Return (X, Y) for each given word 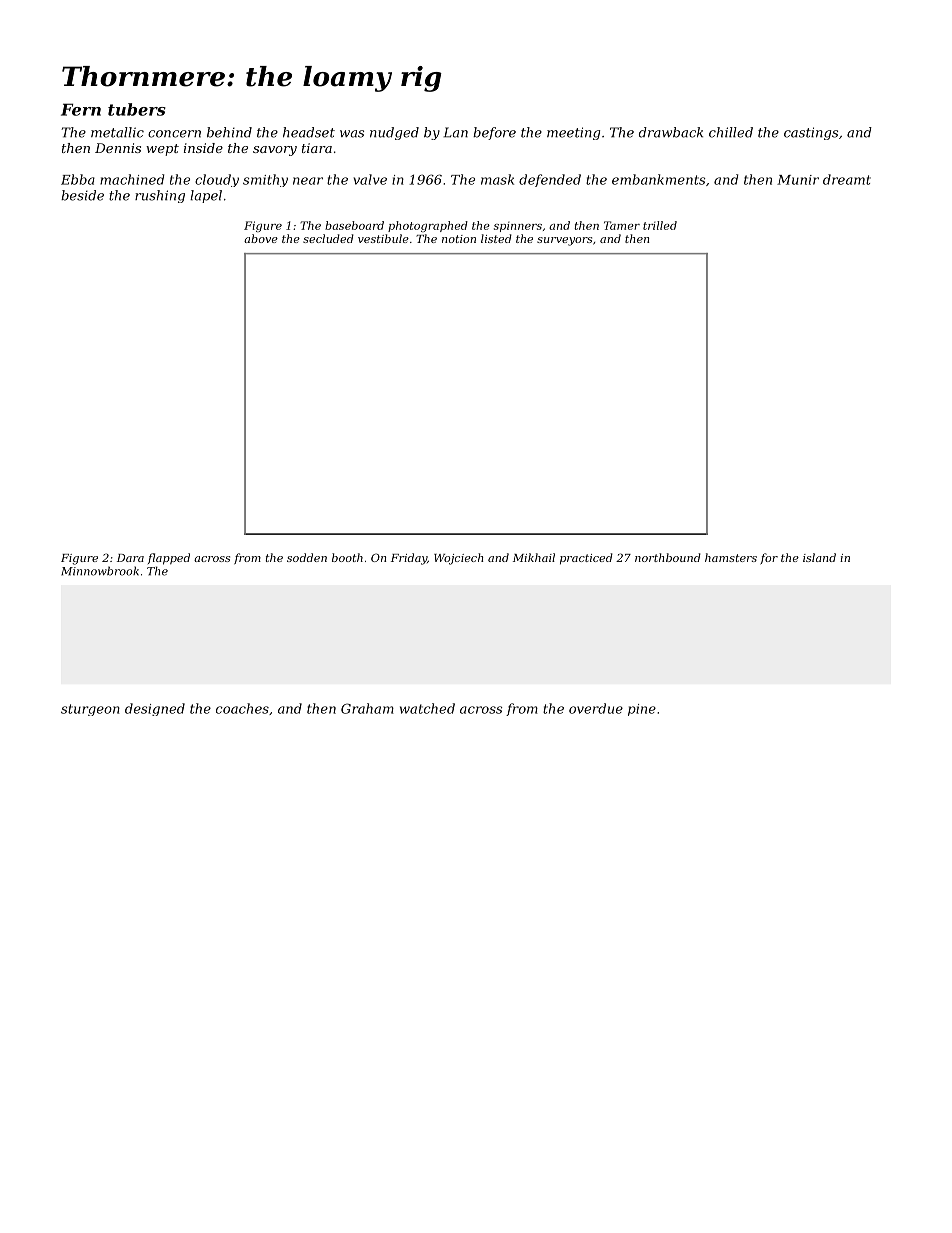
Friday (409, 559)
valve (370, 179)
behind (229, 132)
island (819, 557)
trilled (660, 225)
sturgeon (90, 710)
